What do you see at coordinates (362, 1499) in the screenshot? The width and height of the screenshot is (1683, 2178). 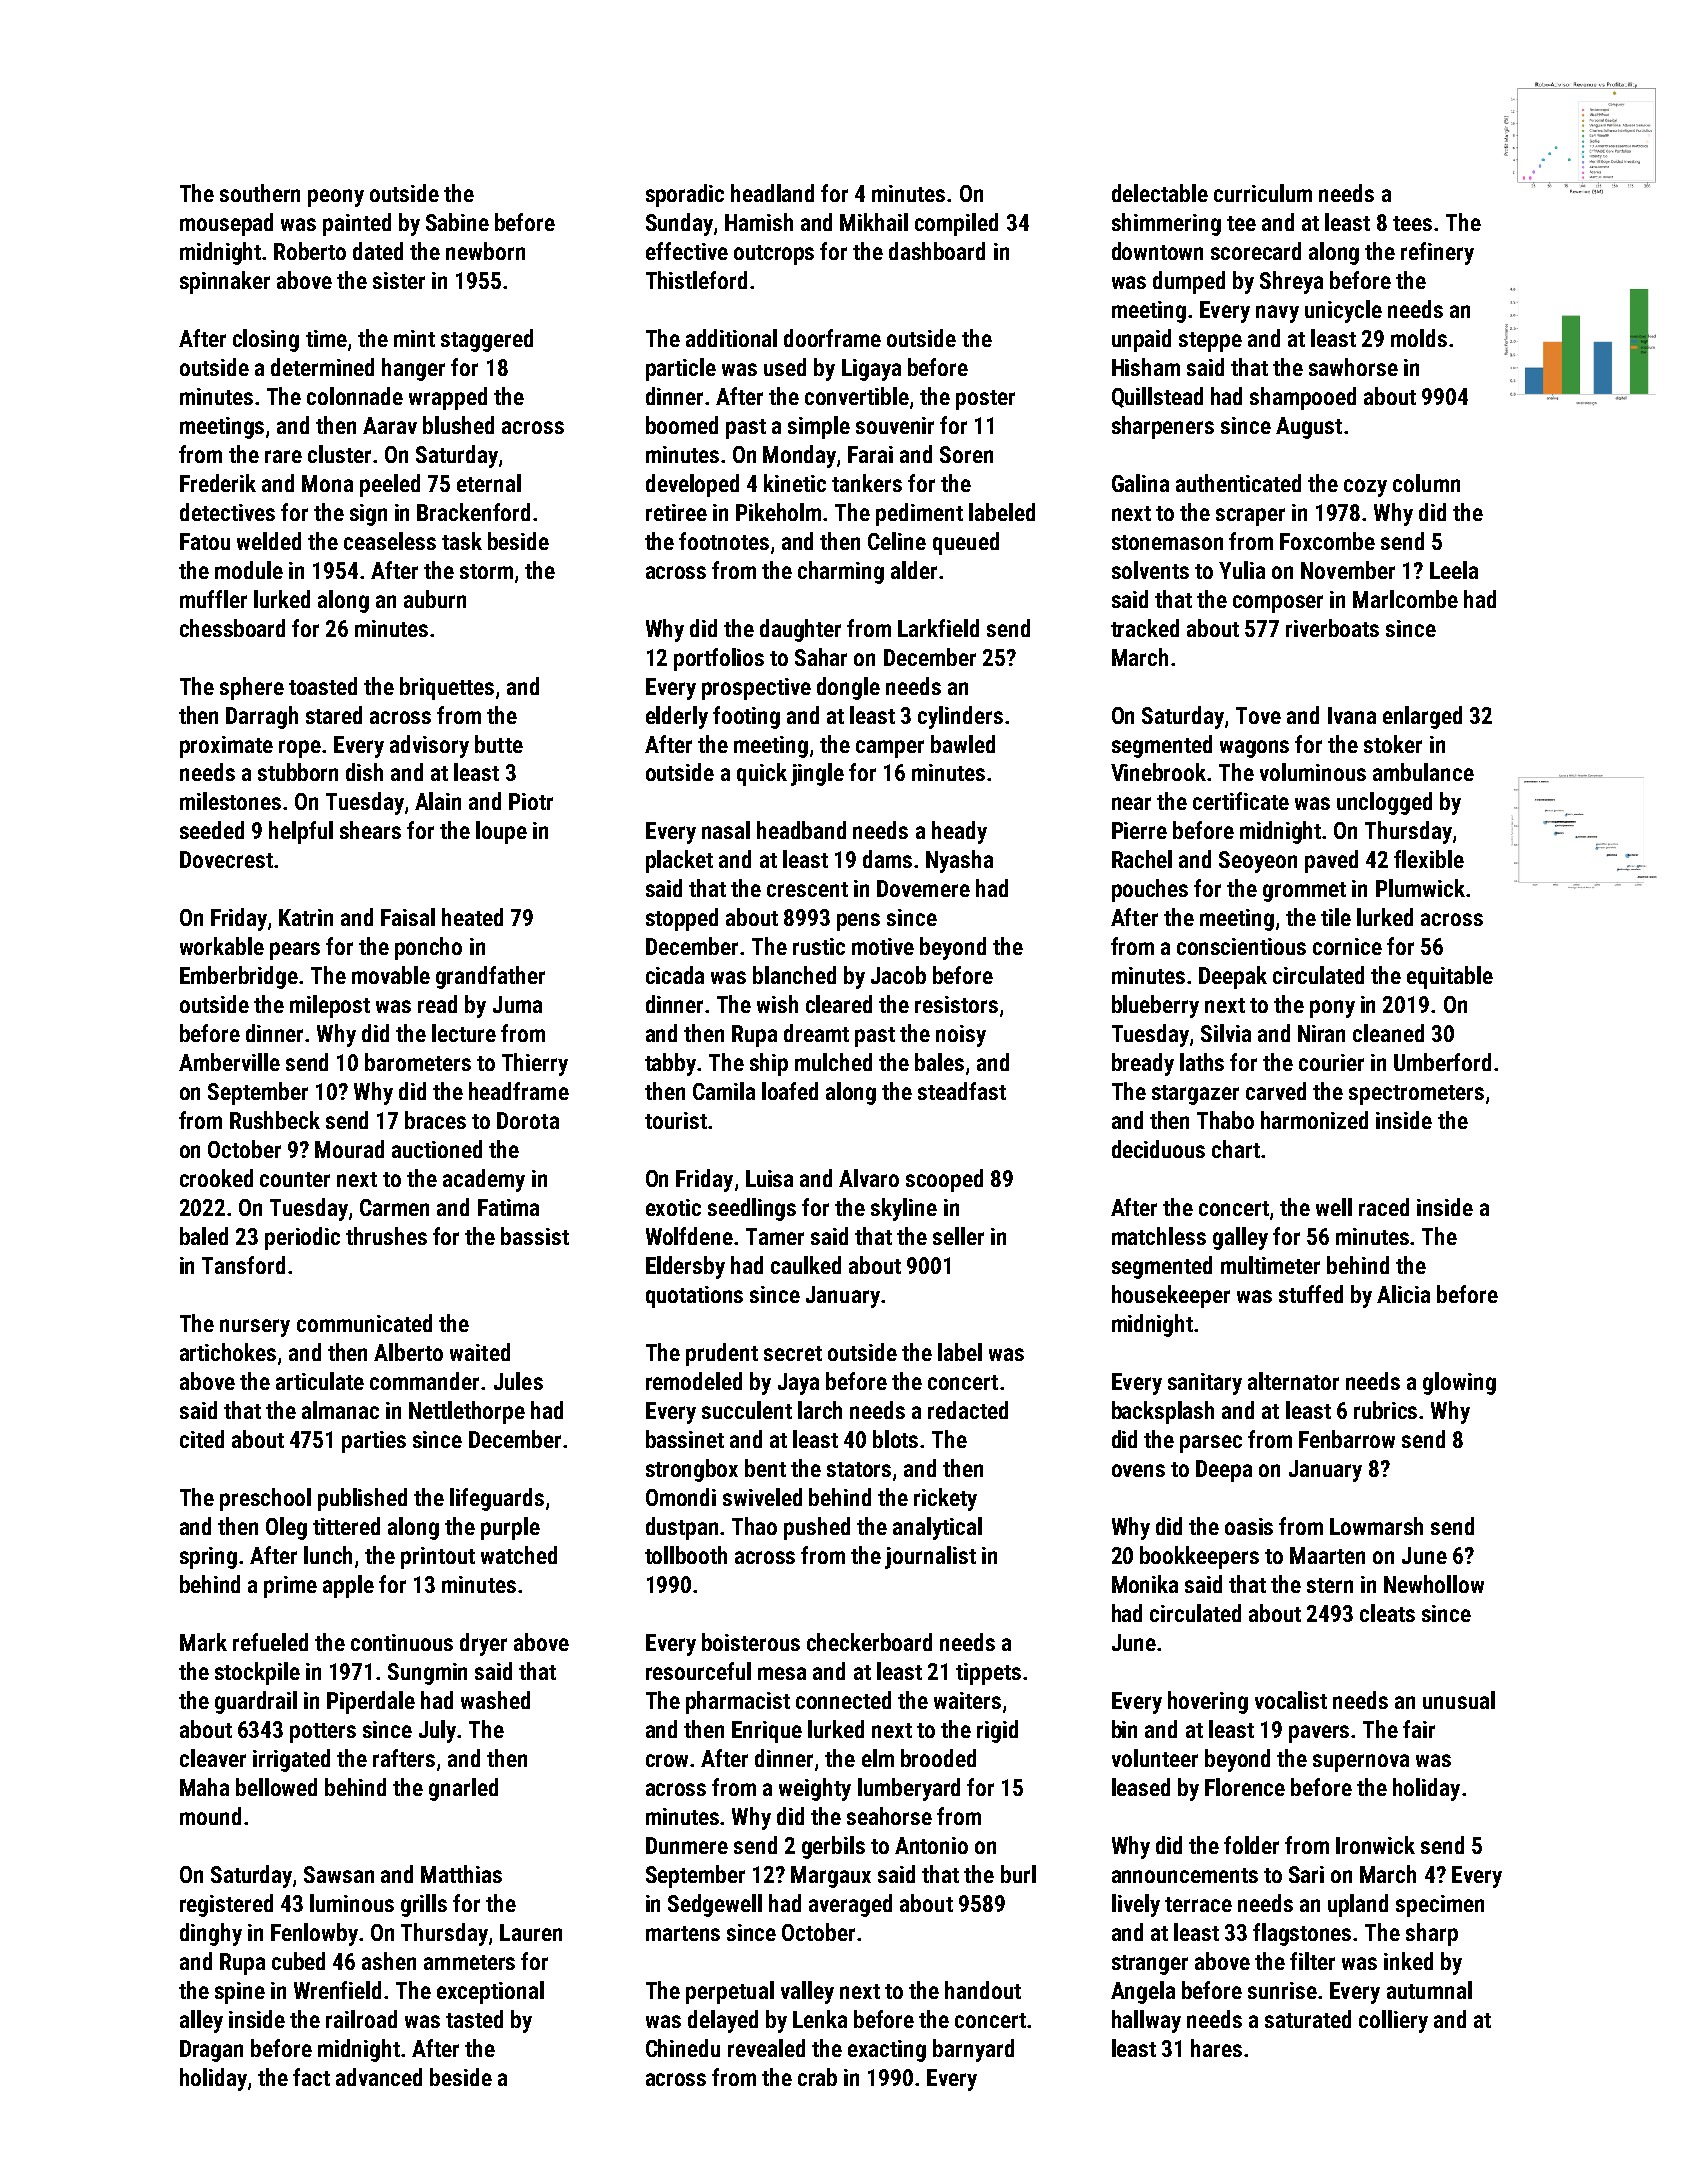 I see `published` at bounding box center [362, 1499].
